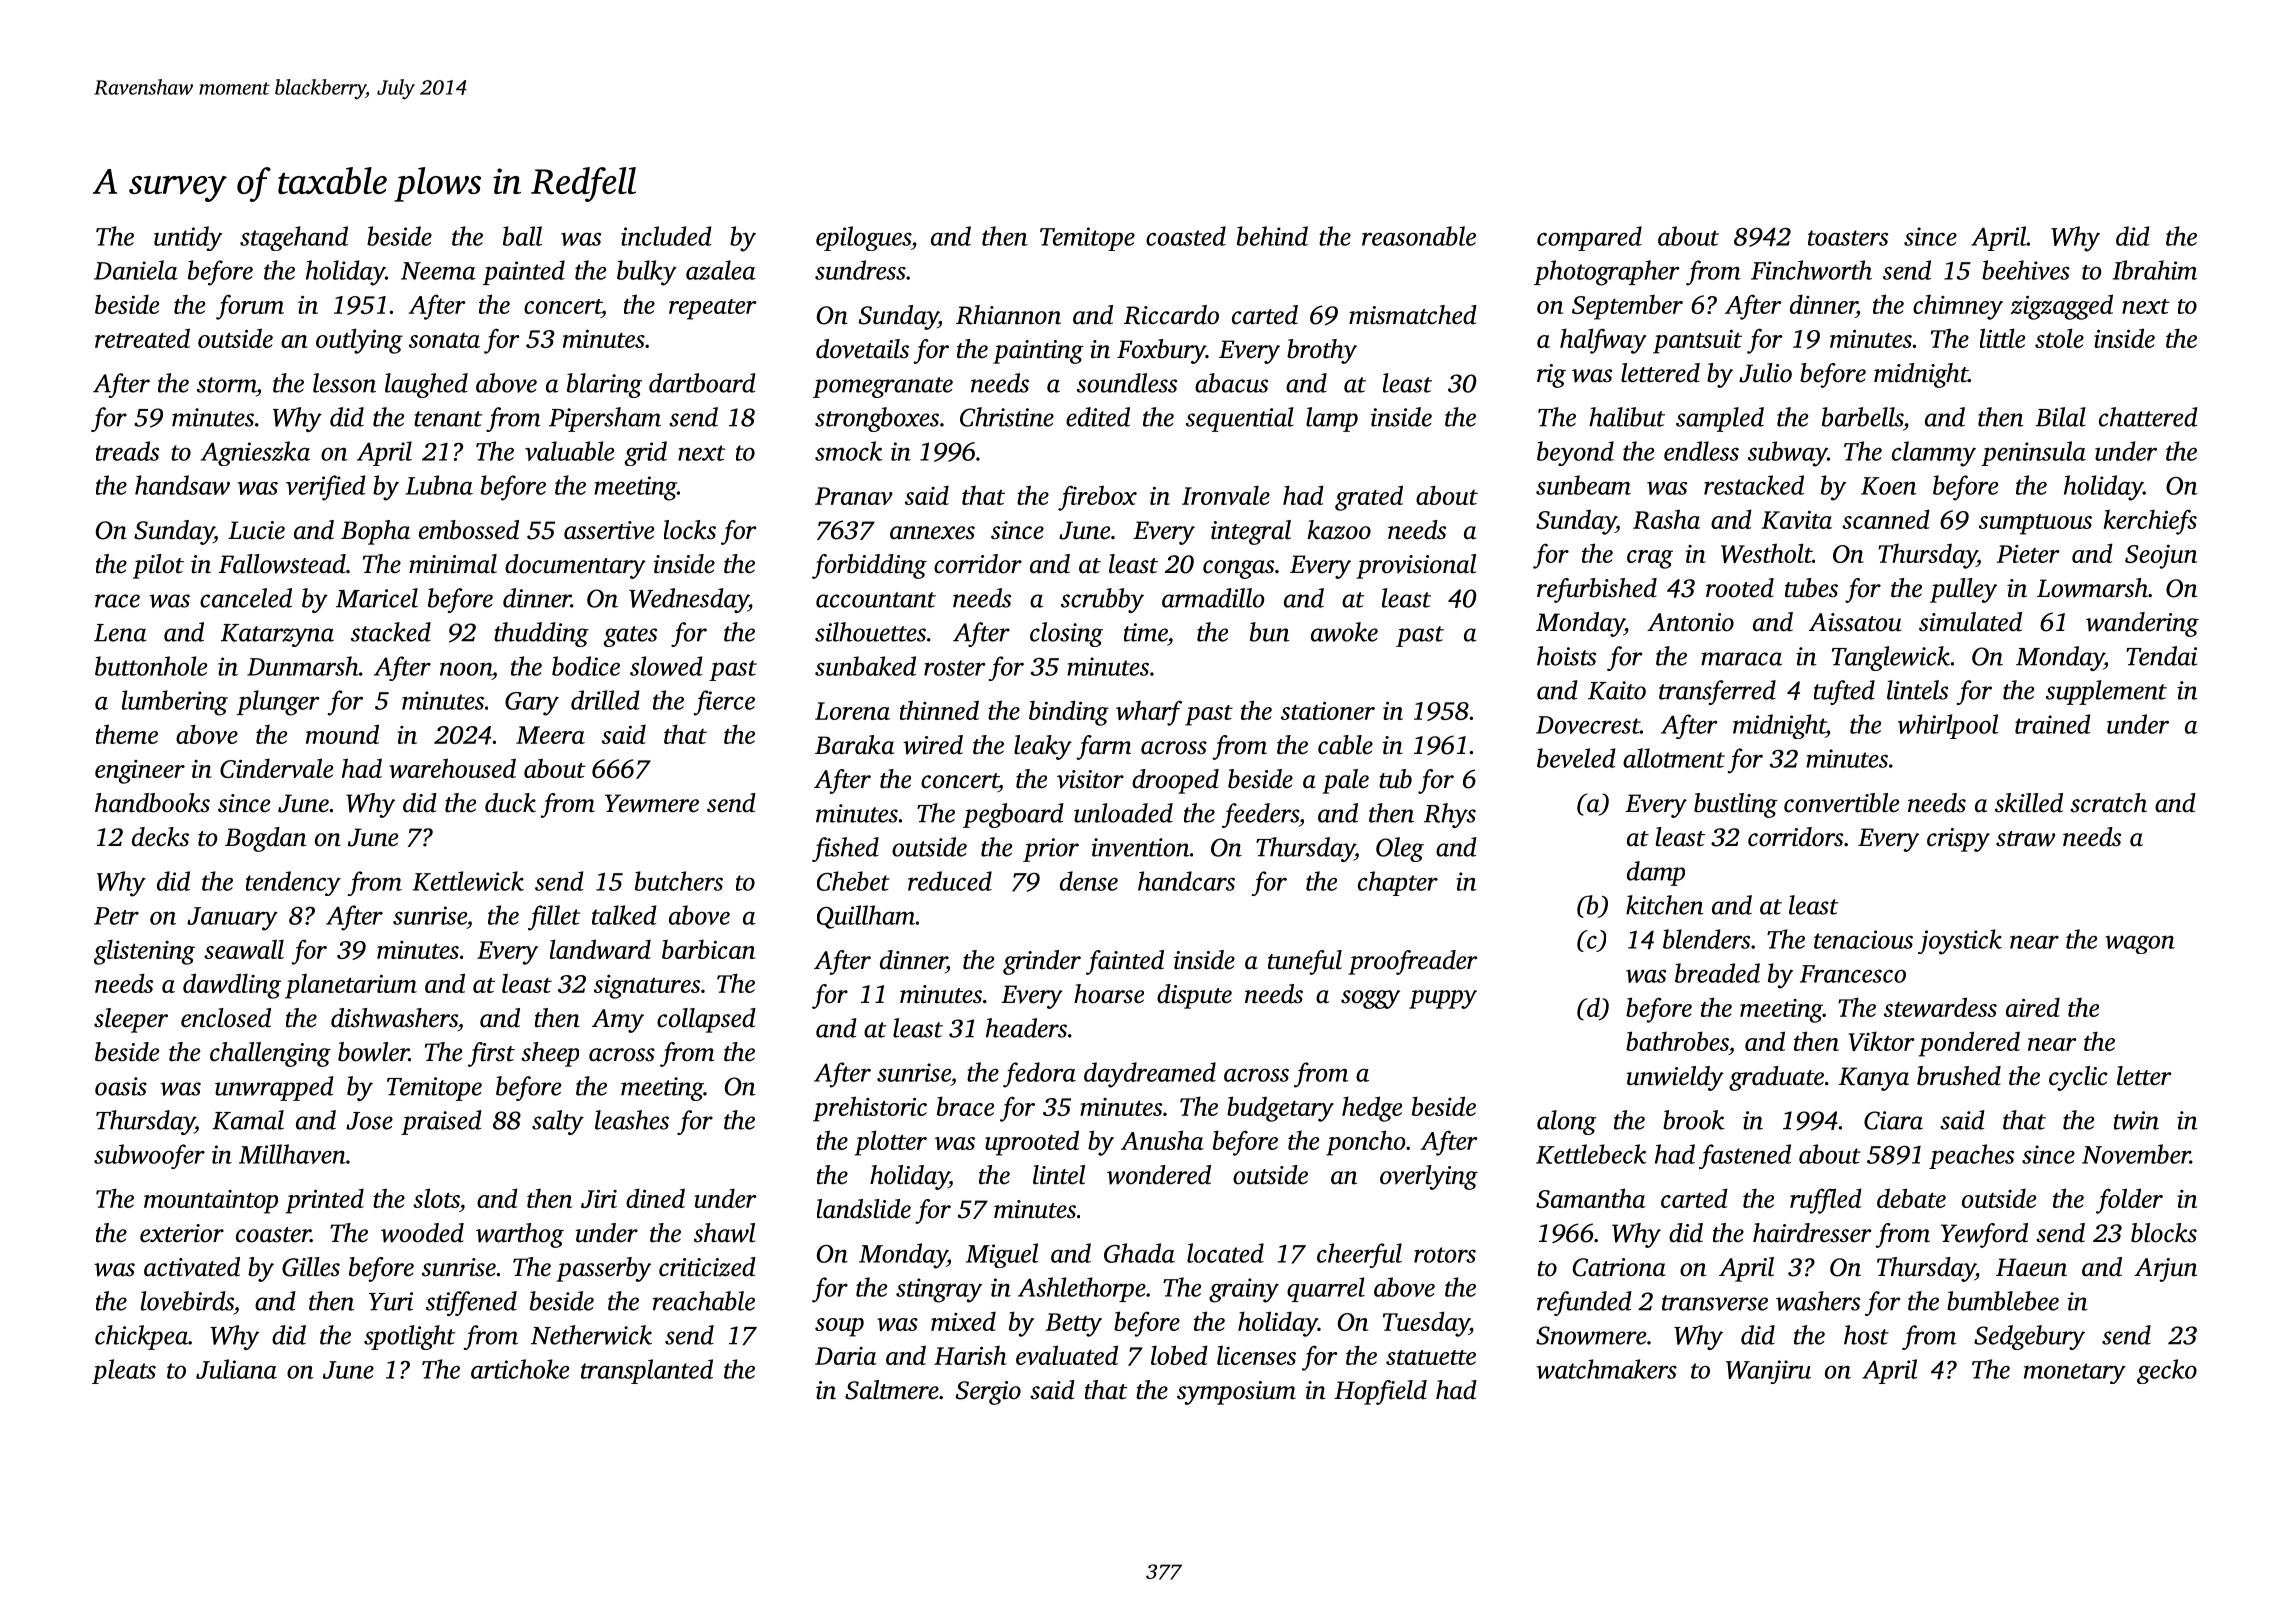  I want to click on fished, so click(845, 849).
